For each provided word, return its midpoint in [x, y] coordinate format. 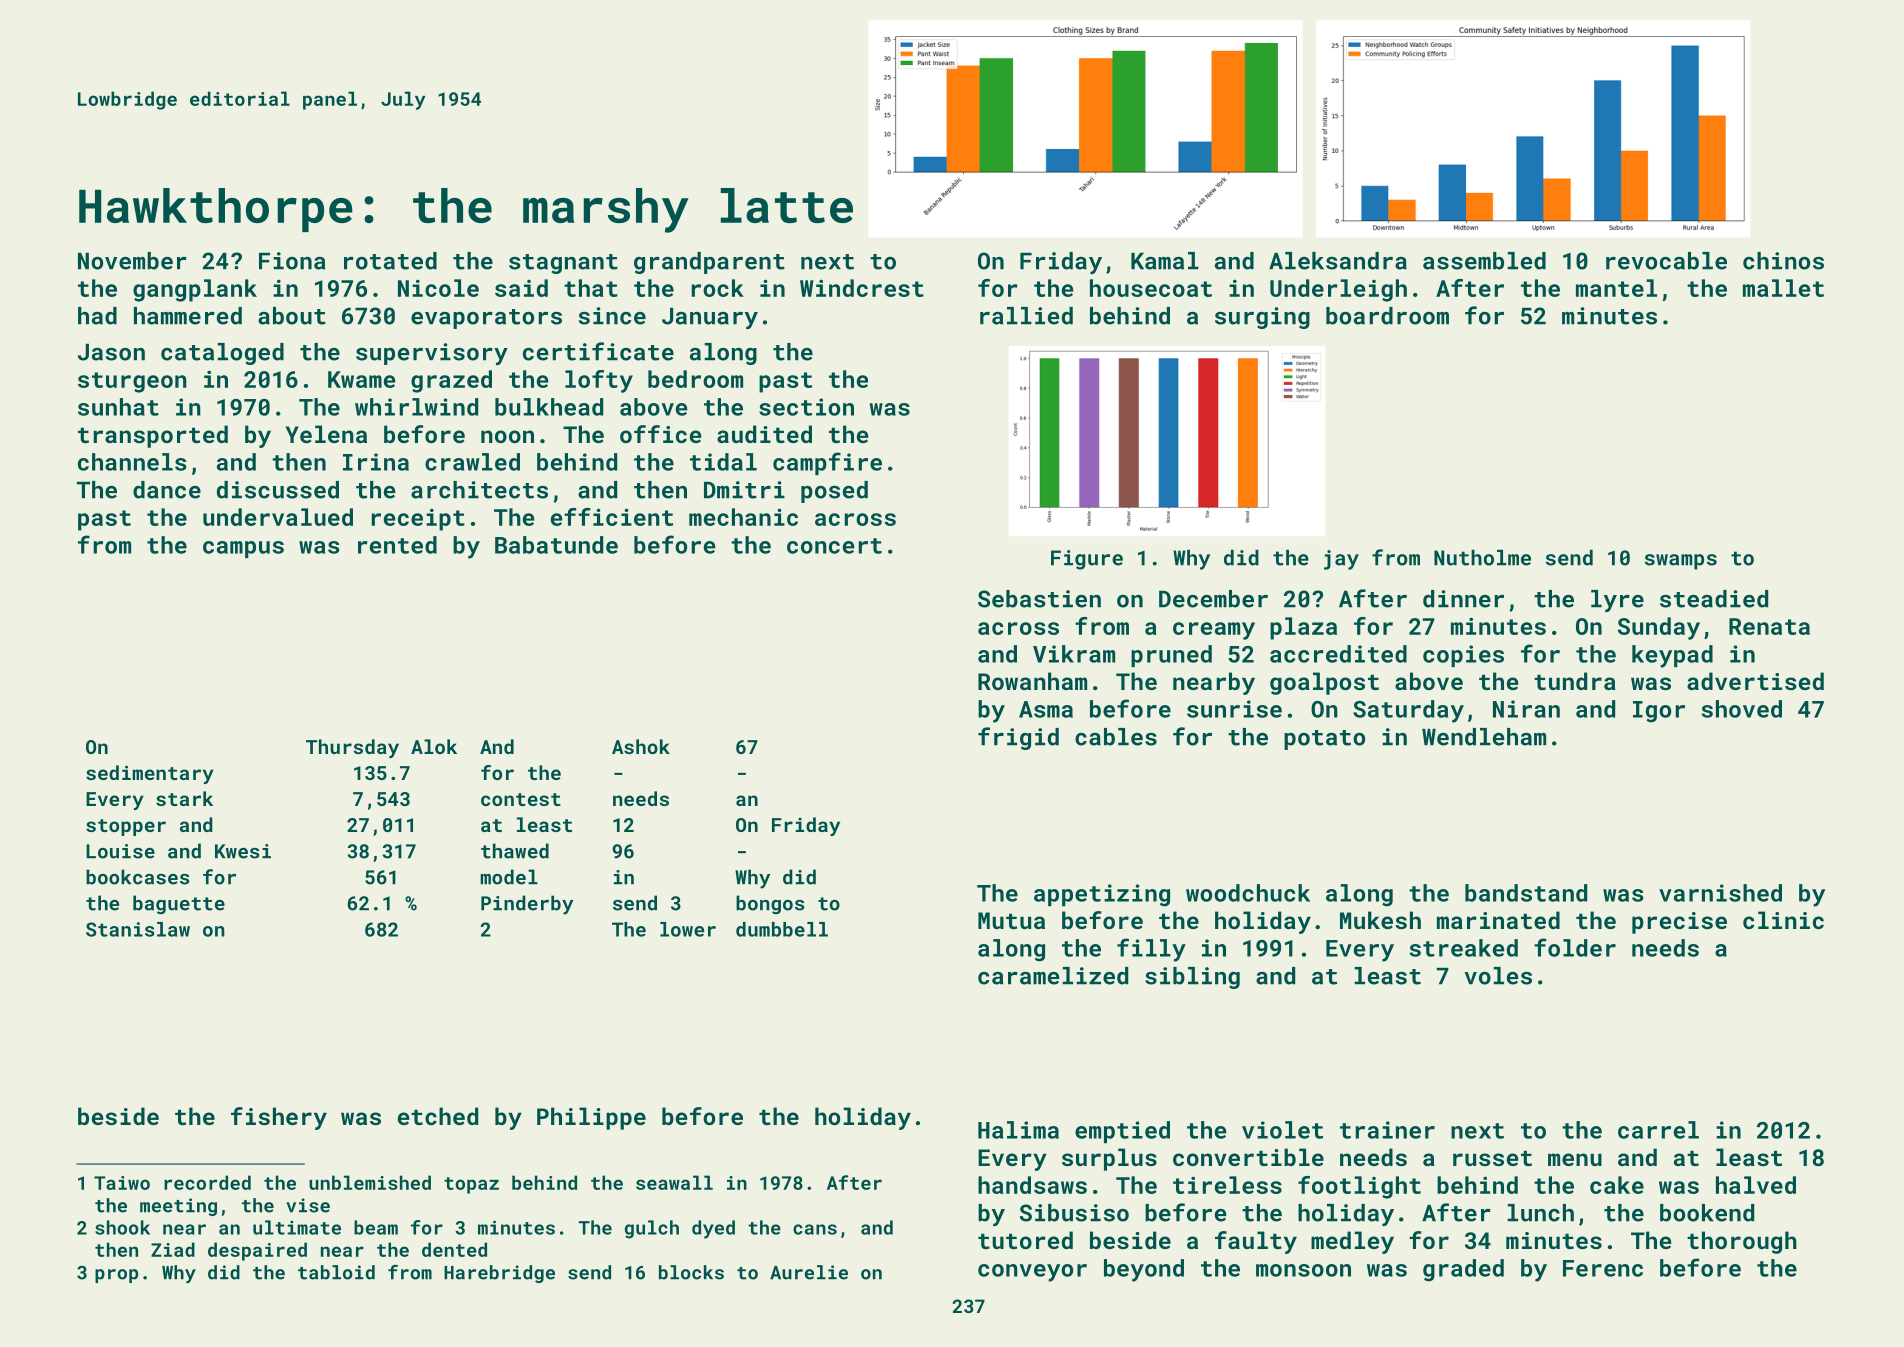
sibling [1192, 978]
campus [243, 549]
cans [815, 1229]
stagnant [563, 264]
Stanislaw [138, 929]
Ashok [641, 746]
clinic [1783, 920]
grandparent [709, 263]
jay [1341, 560]
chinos [1783, 261]
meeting [178, 1207]
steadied [1714, 599]
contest [521, 799]
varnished [1720, 893]
